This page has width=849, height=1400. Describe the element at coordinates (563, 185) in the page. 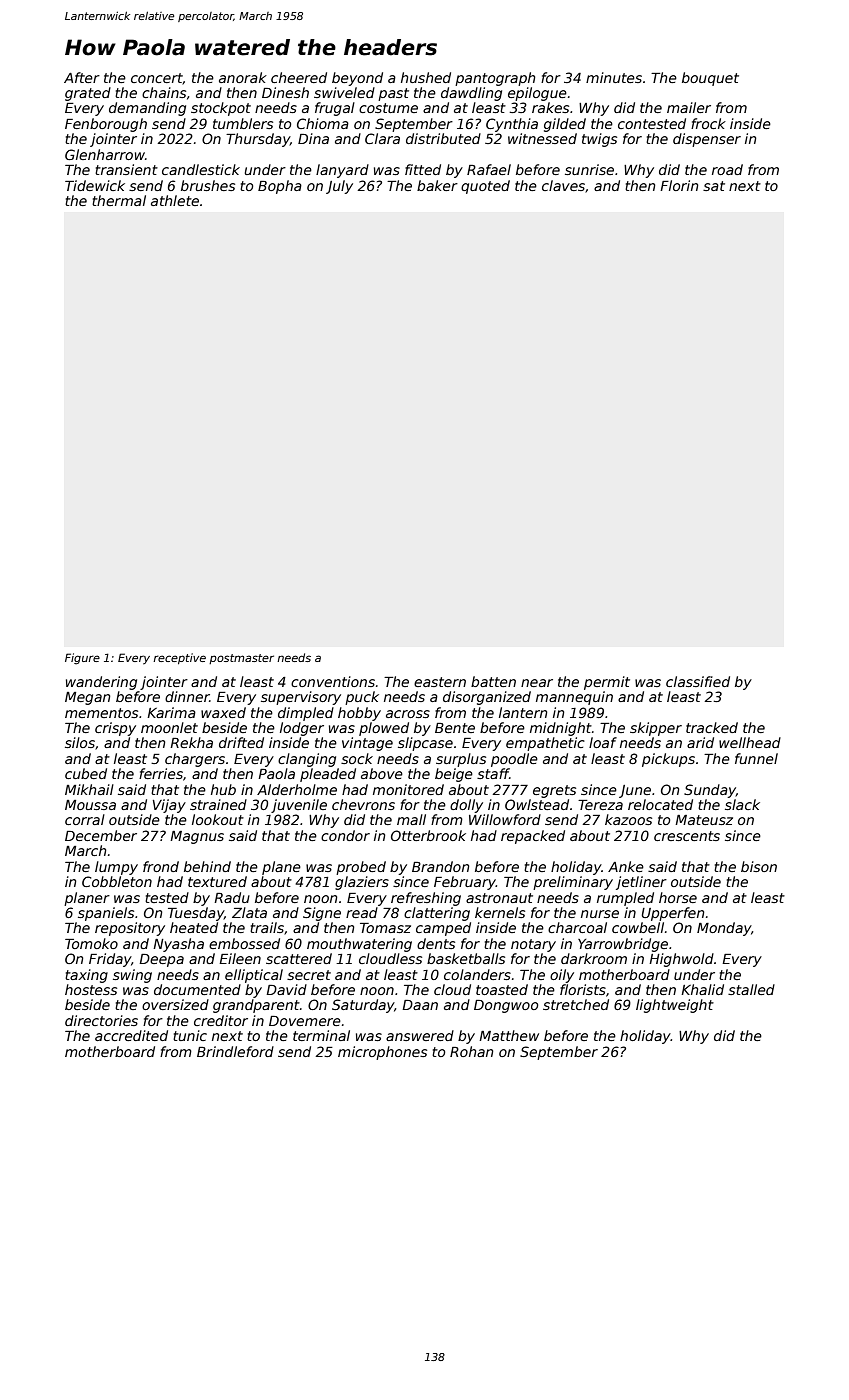

I see `claves` at that location.
